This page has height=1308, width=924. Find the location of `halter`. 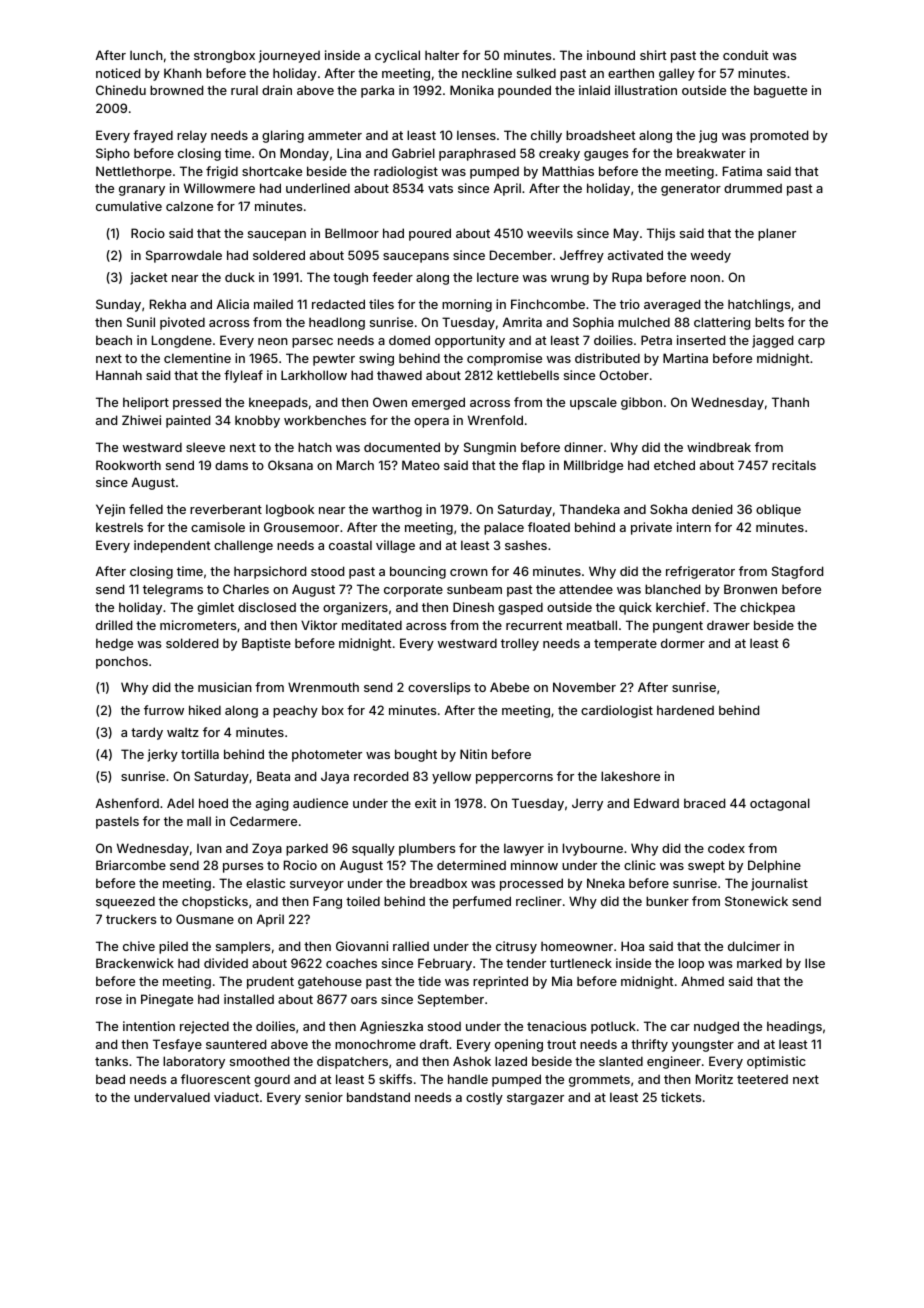

halter is located at coordinates (442, 55).
